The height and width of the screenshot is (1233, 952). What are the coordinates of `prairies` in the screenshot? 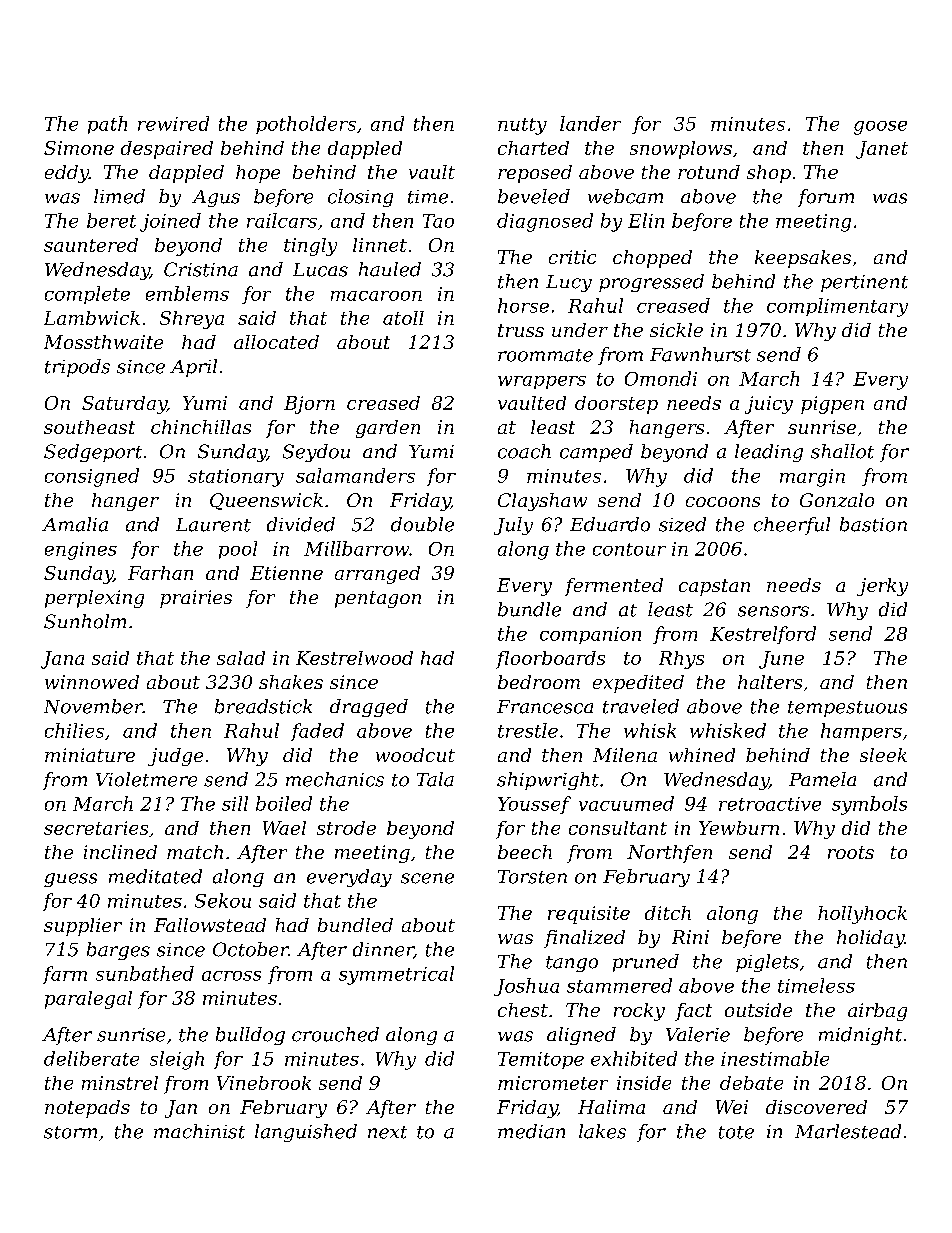 It's located at (196, 599).
